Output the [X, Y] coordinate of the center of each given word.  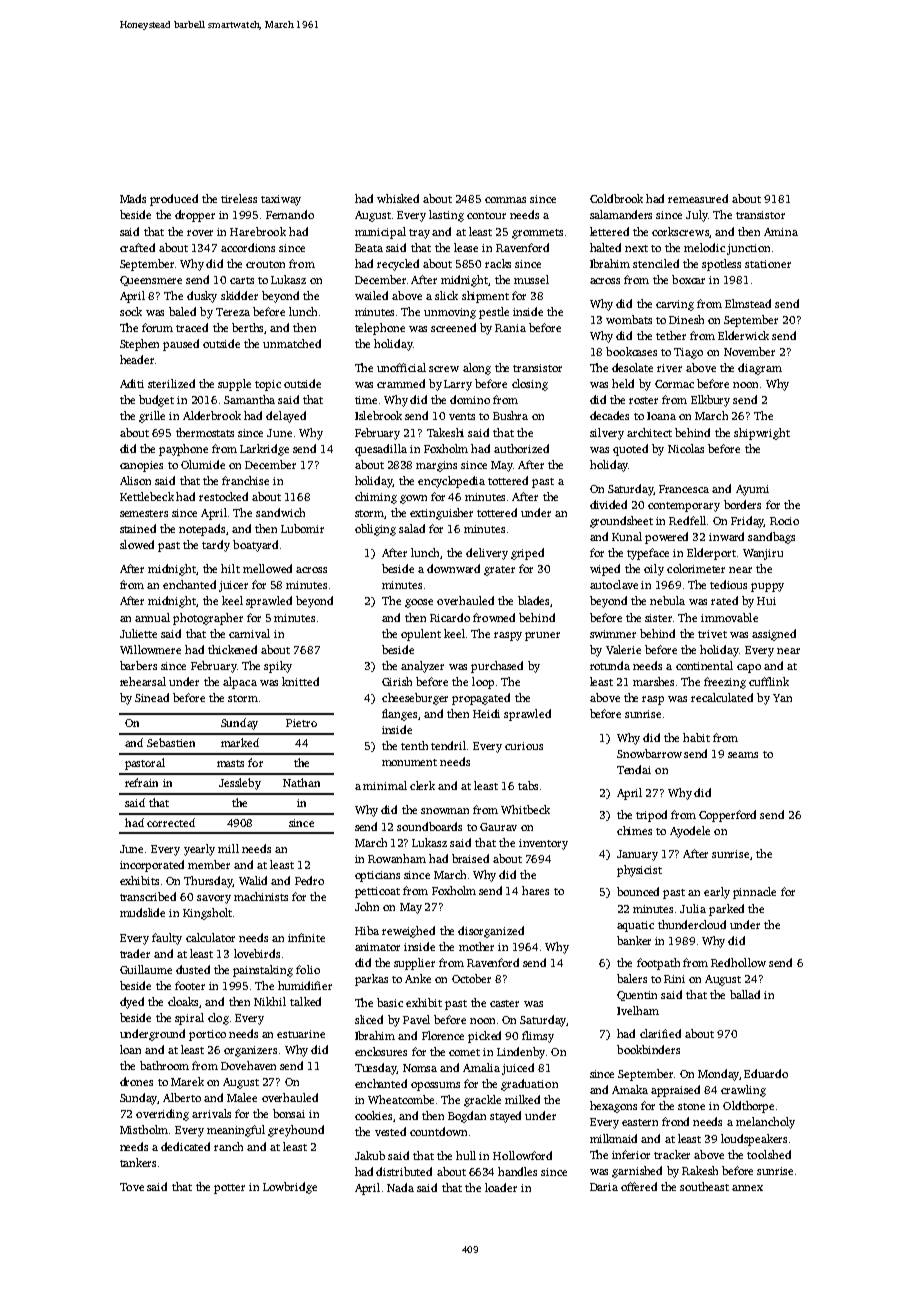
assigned [774, 635]
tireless [239, 198]
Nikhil [270, 1001]
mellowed [267, 568]
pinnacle [754, 893]
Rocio [784, 521]
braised [470, 858]
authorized [521, 448]
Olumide [203, 464]
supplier [414, 964]
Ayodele [690, 832]
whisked [398, 198]
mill [228, 848]
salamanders [621, 214]
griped [527, 554]
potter [229, 1189]
